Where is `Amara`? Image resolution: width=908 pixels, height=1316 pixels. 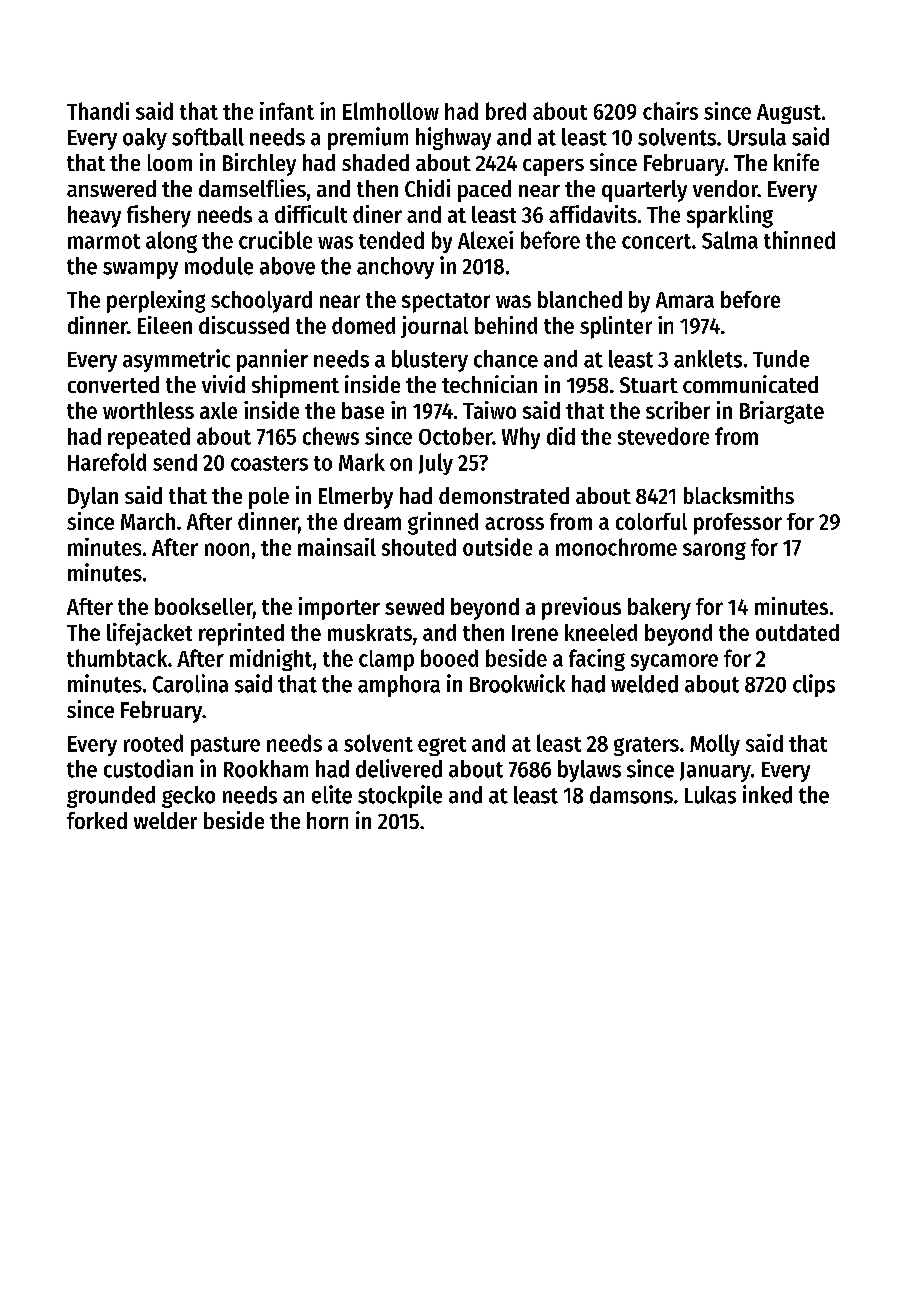 Amara is located at coordinates (685, 300).
